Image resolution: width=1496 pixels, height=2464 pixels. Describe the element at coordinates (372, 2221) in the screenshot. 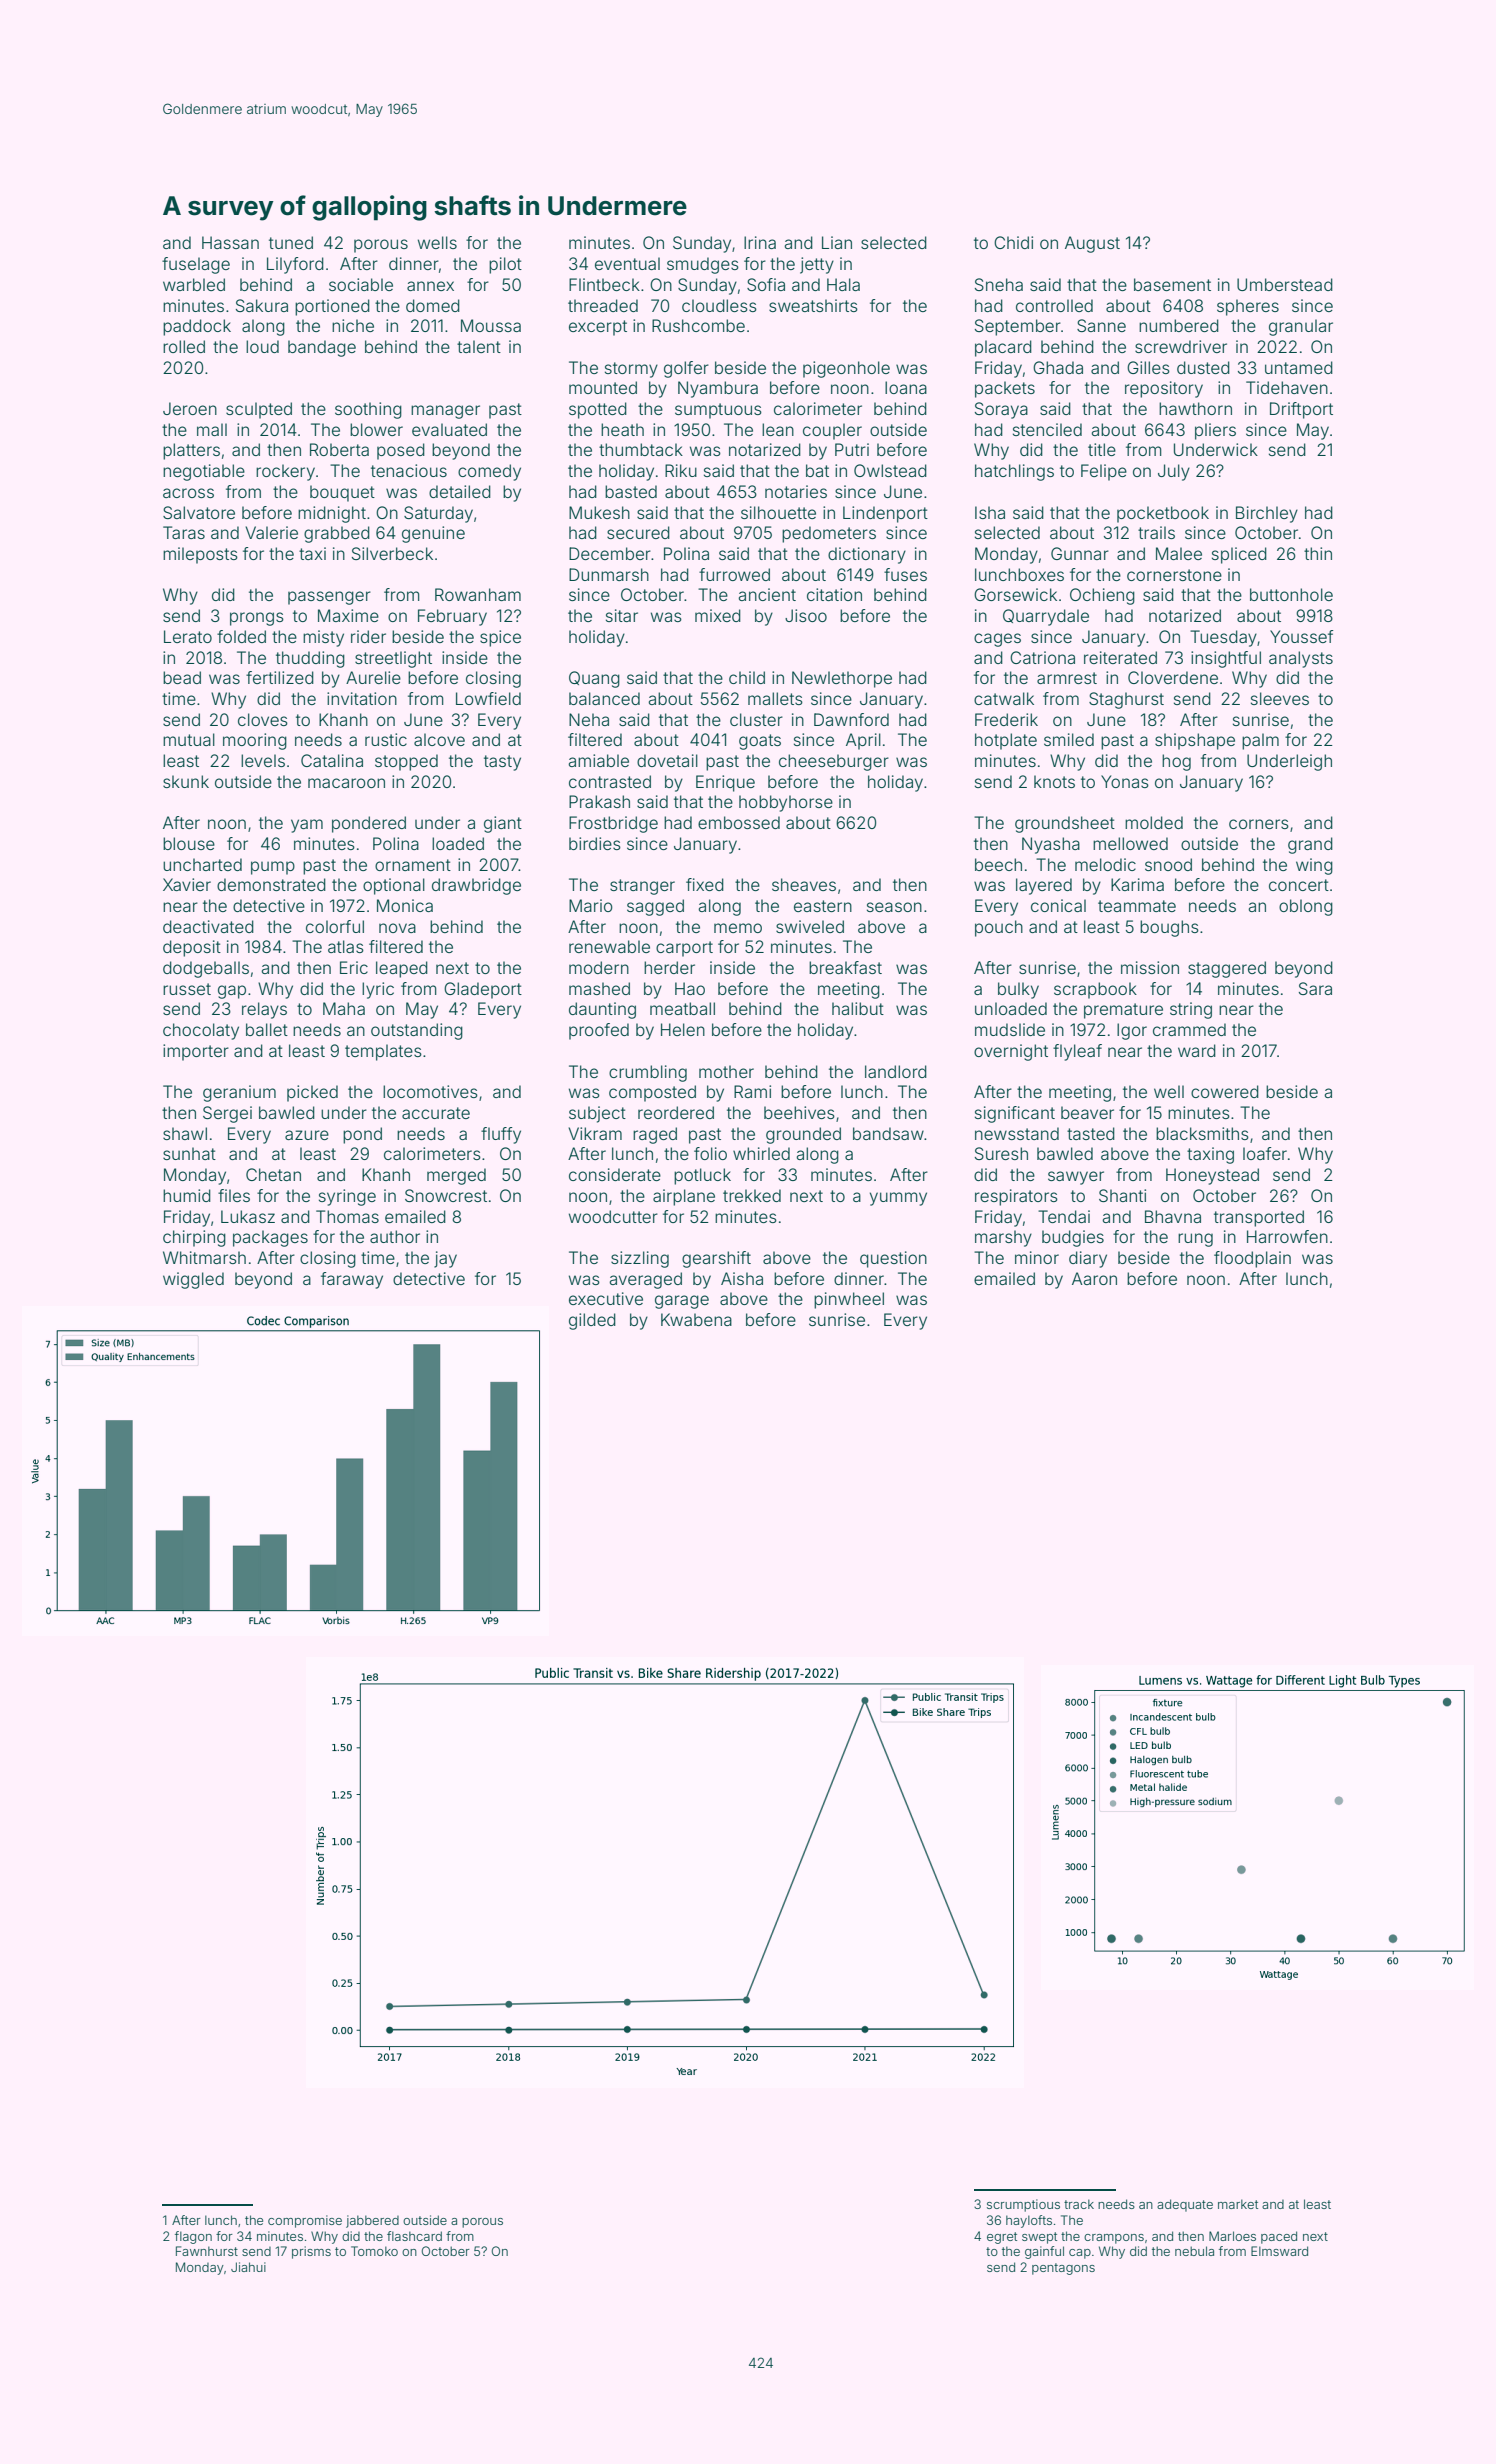

I see `jabbered` at that location.
